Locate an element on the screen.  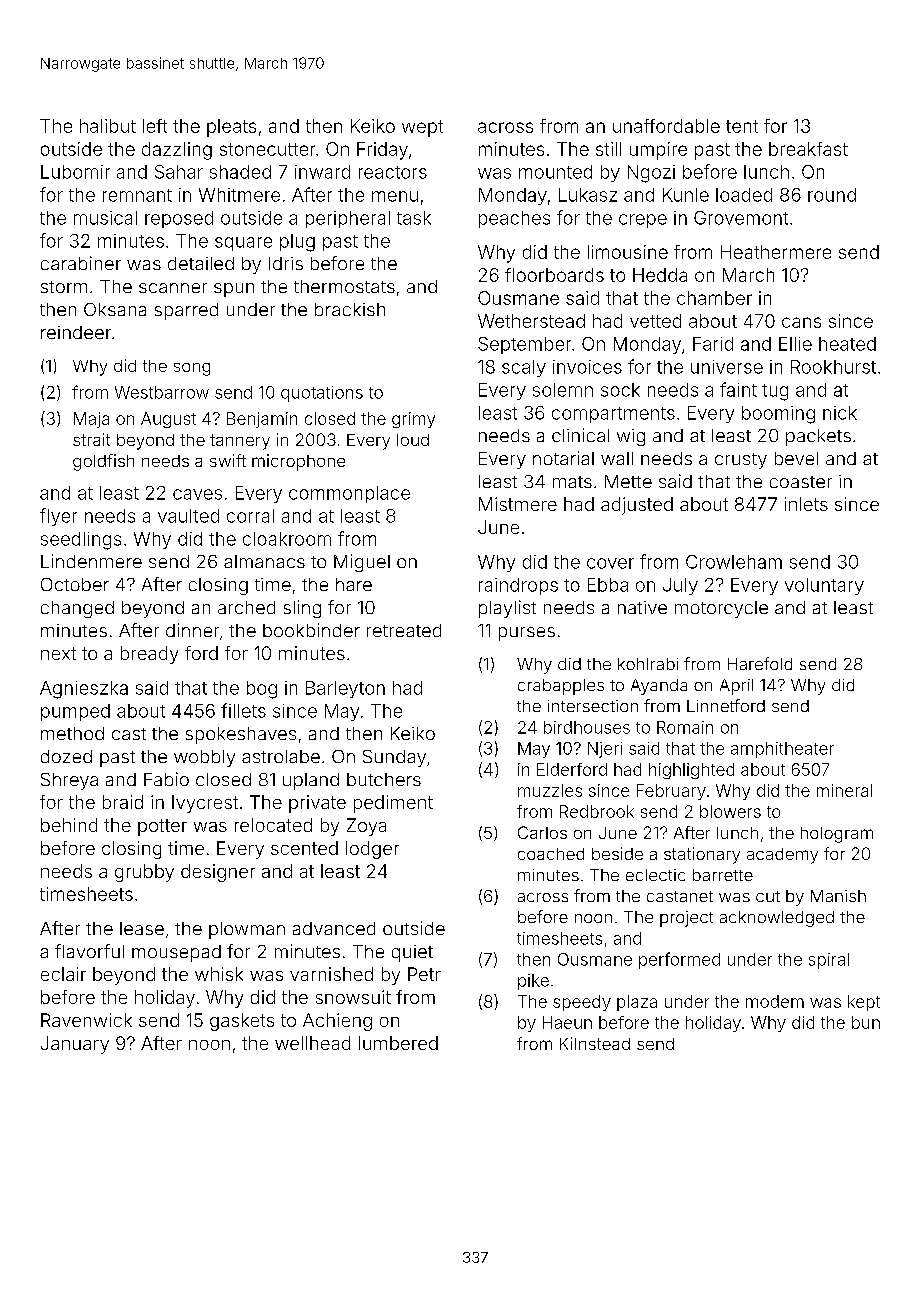
Carlos is located at coordinates (542, 832).
